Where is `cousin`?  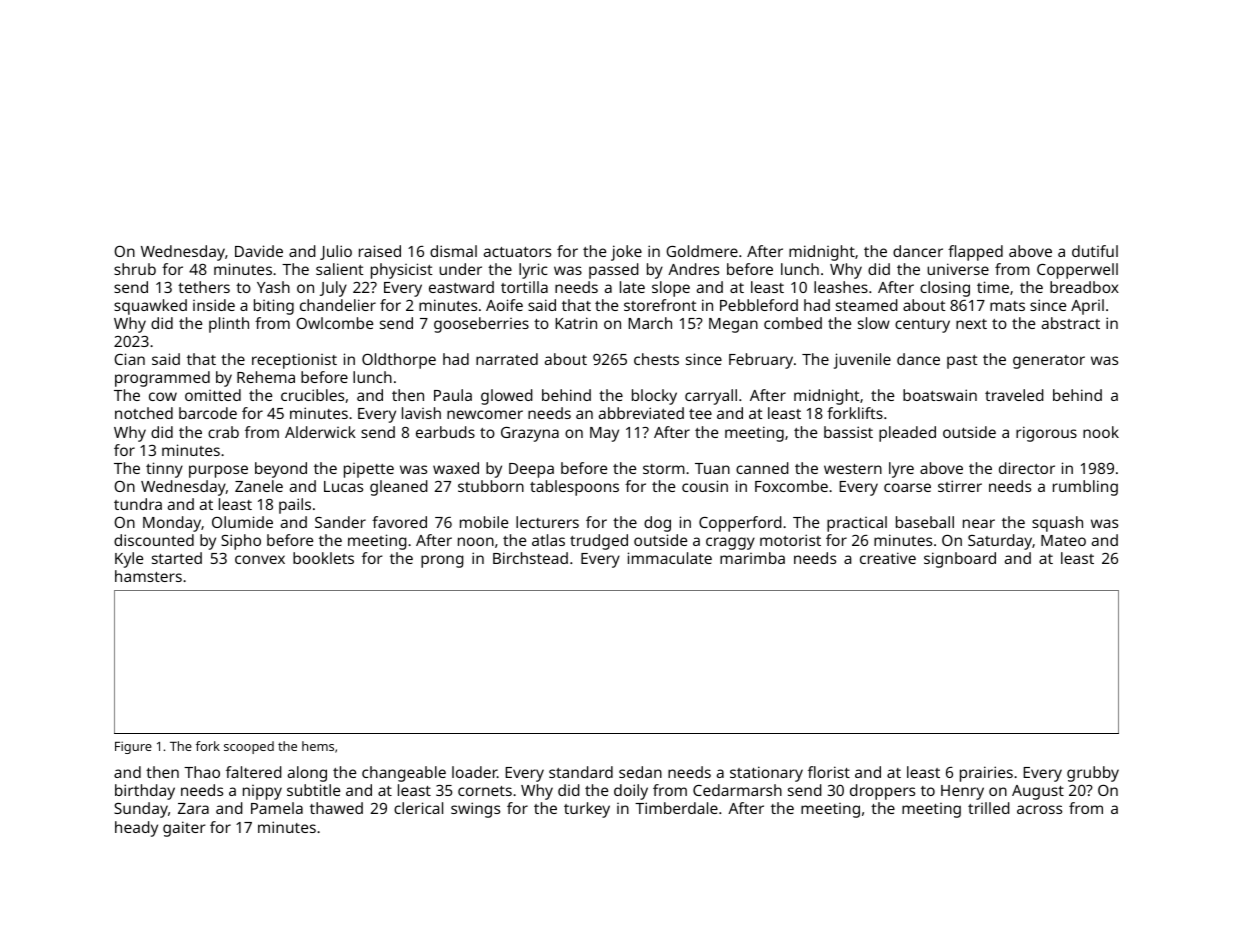
cousin is located at coordinates (705, 486).
